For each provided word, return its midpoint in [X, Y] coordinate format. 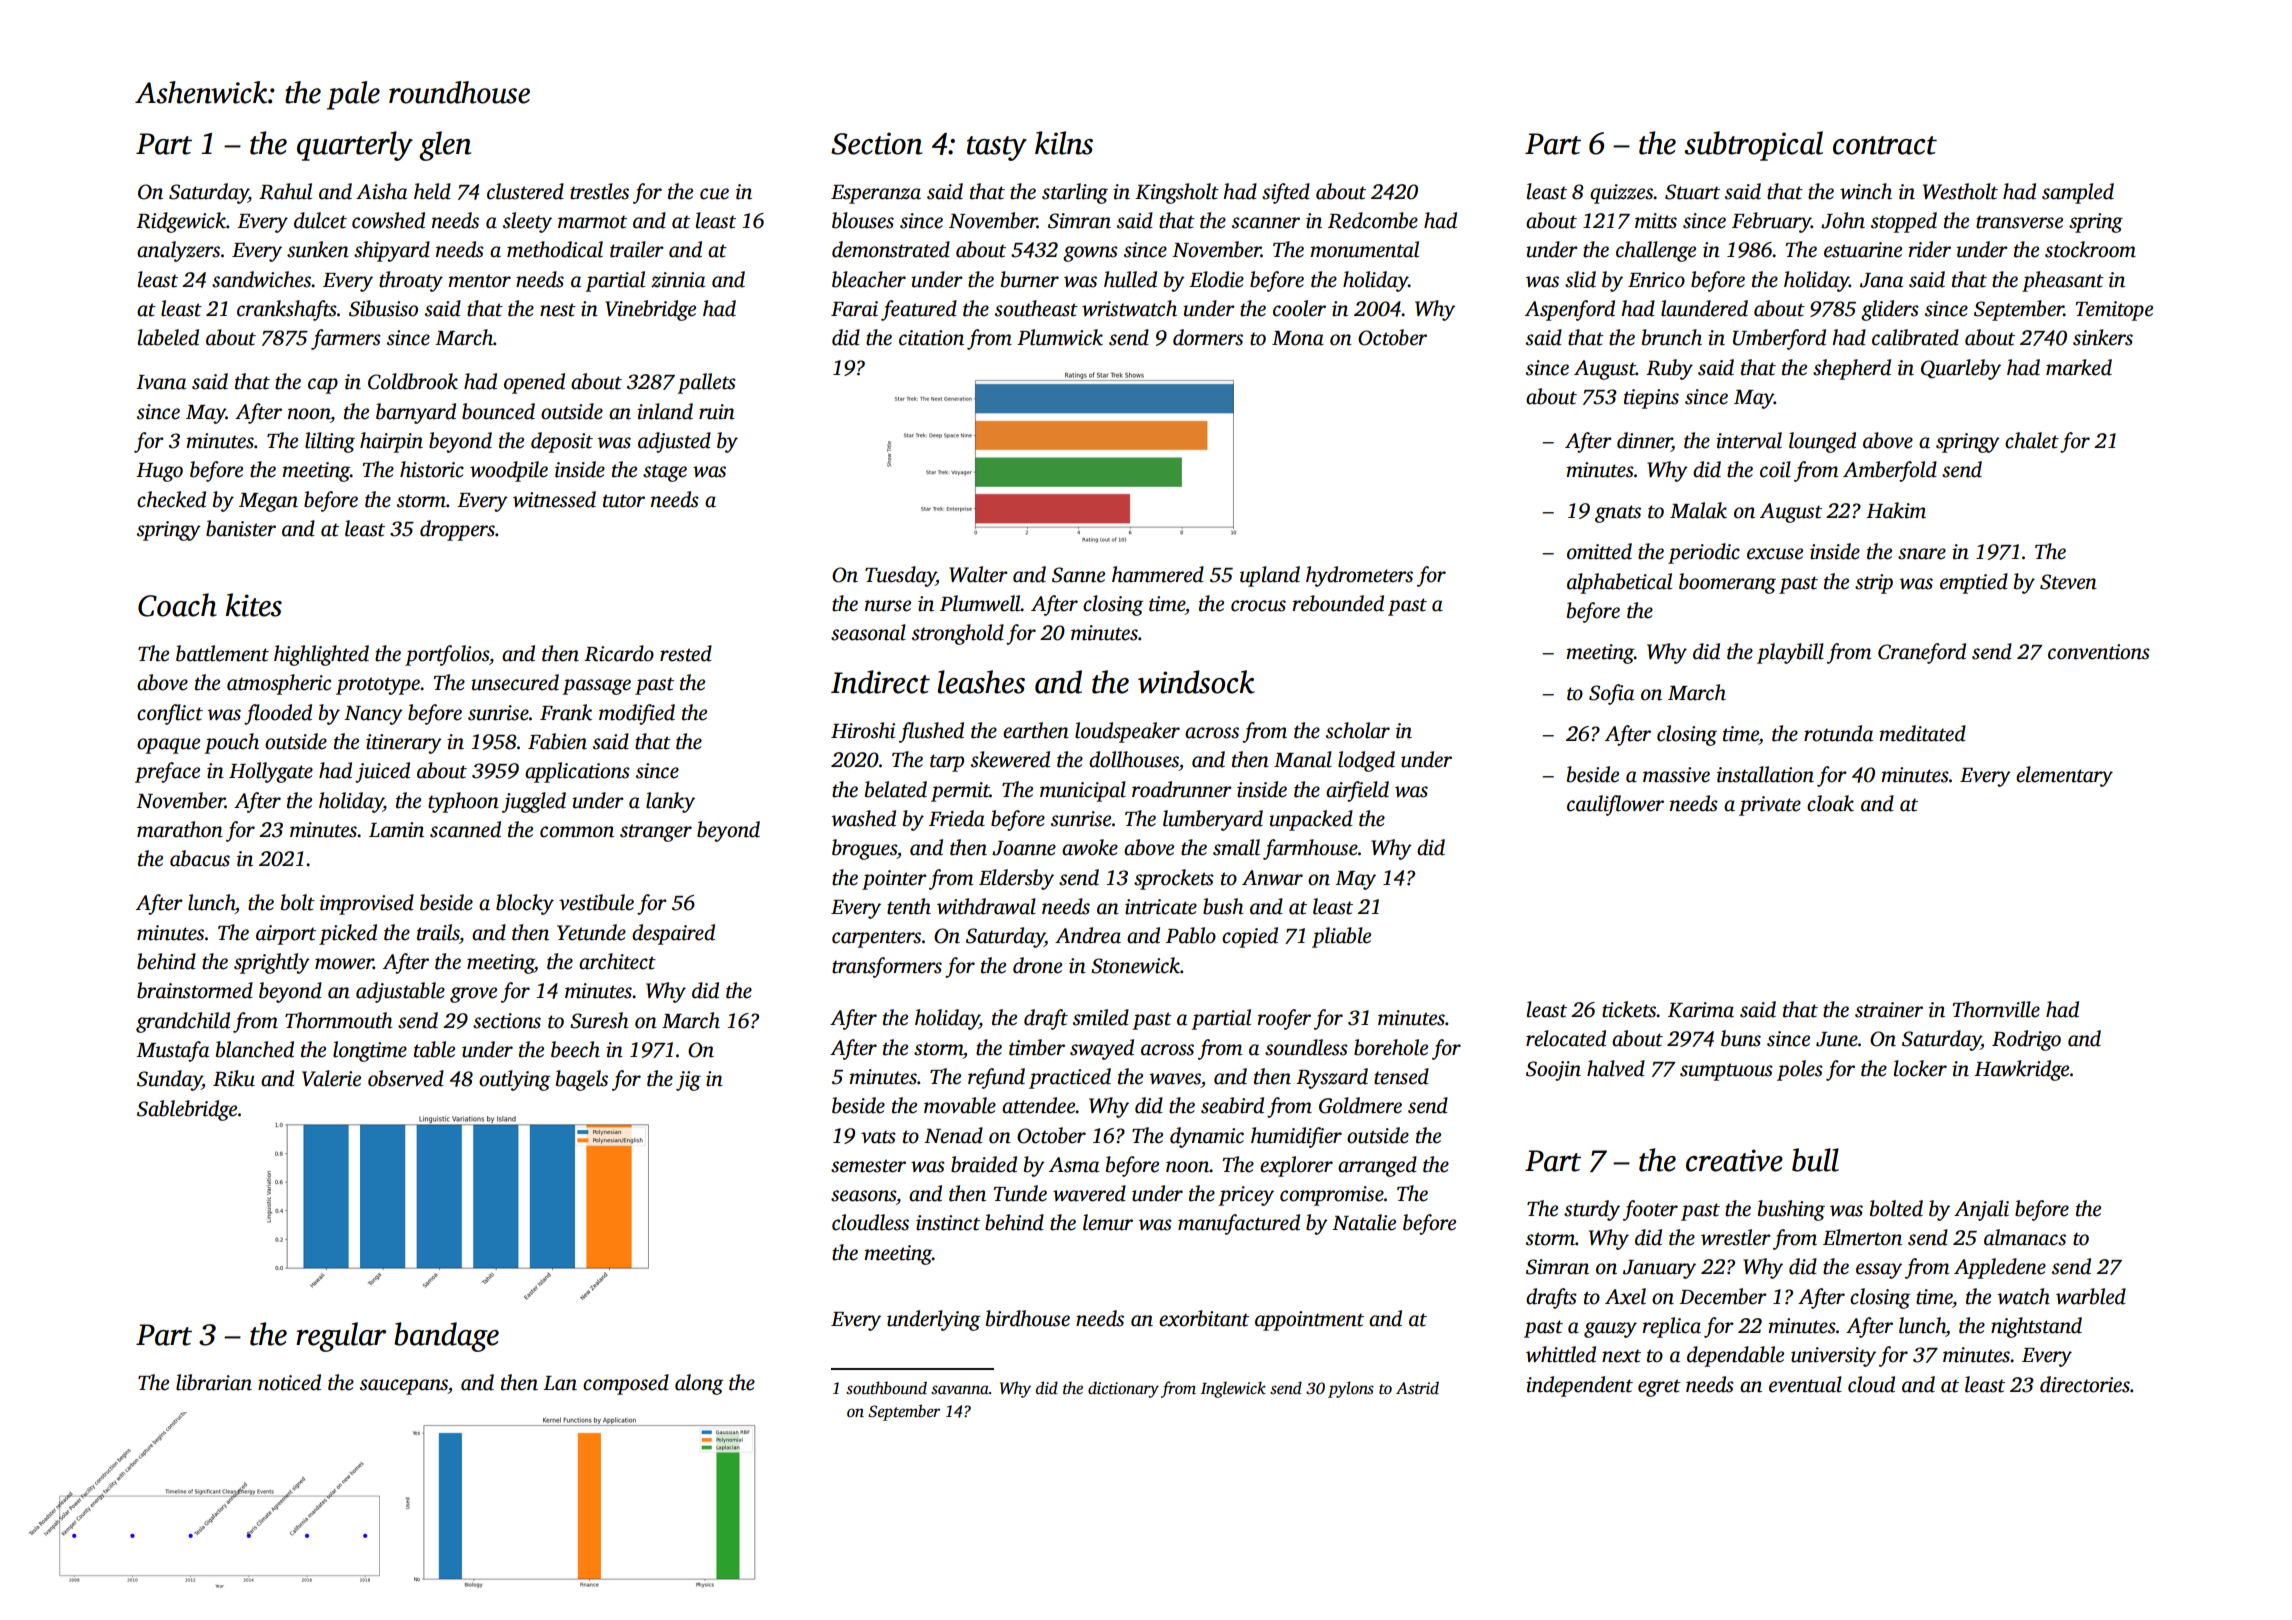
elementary [2064, 776]
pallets [706, 383]
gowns [1090, 254]
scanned [465, 829]
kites [253, 605]
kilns [1064, 143]
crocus [1258, 606]
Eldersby [1016, 879]
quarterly [355, 146]
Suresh [599, 1020]
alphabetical [1619, 583]
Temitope [2114, 311]
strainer [1889, 1010]
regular [341, 1337]
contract [1885, 145]
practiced [1070, 1078]
